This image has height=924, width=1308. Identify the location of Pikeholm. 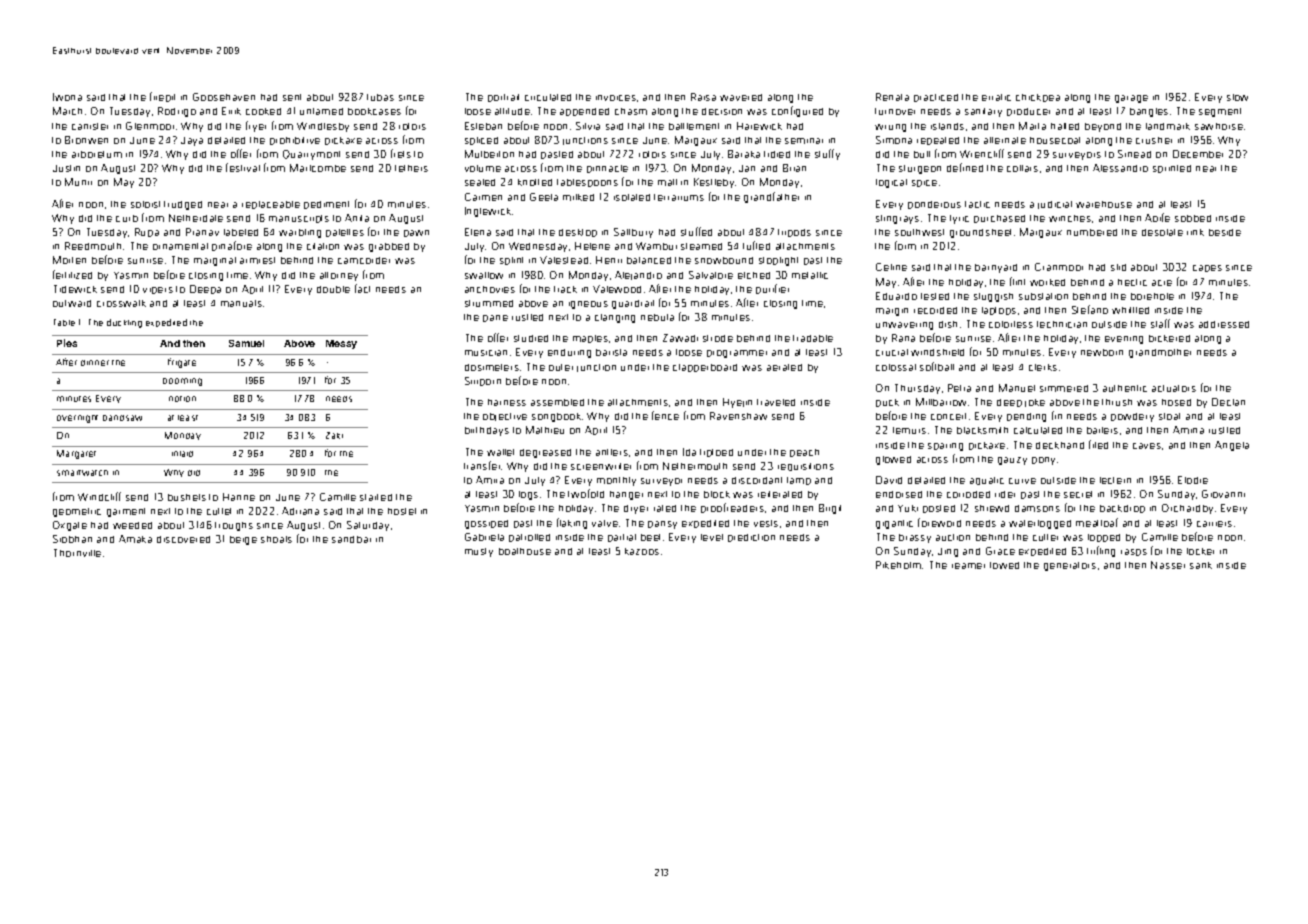
(898, 565).
